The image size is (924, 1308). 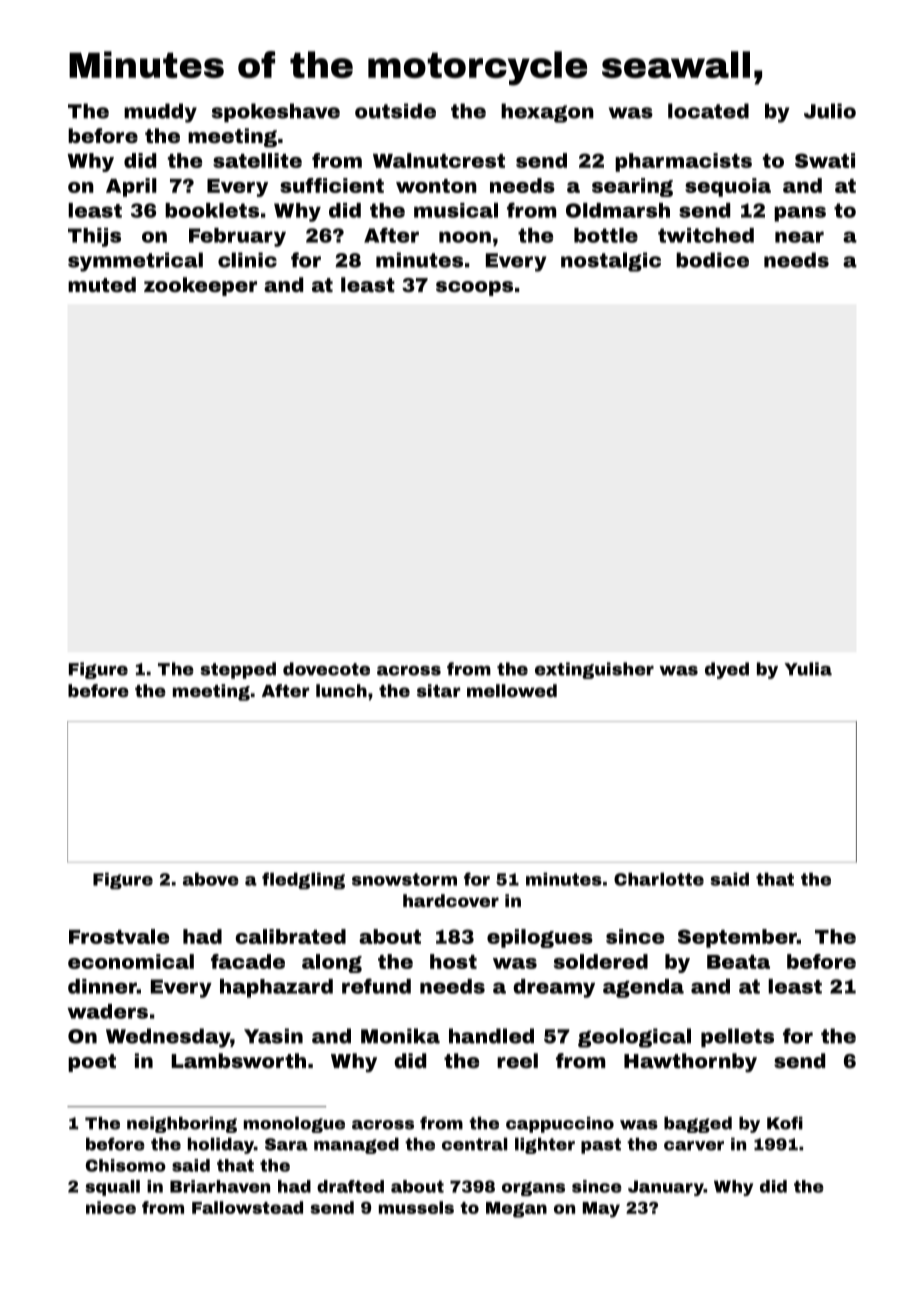 What do you see at coordinates (451, 900) in the image?
I see `hardcover` at bounding box center [451, 900].
